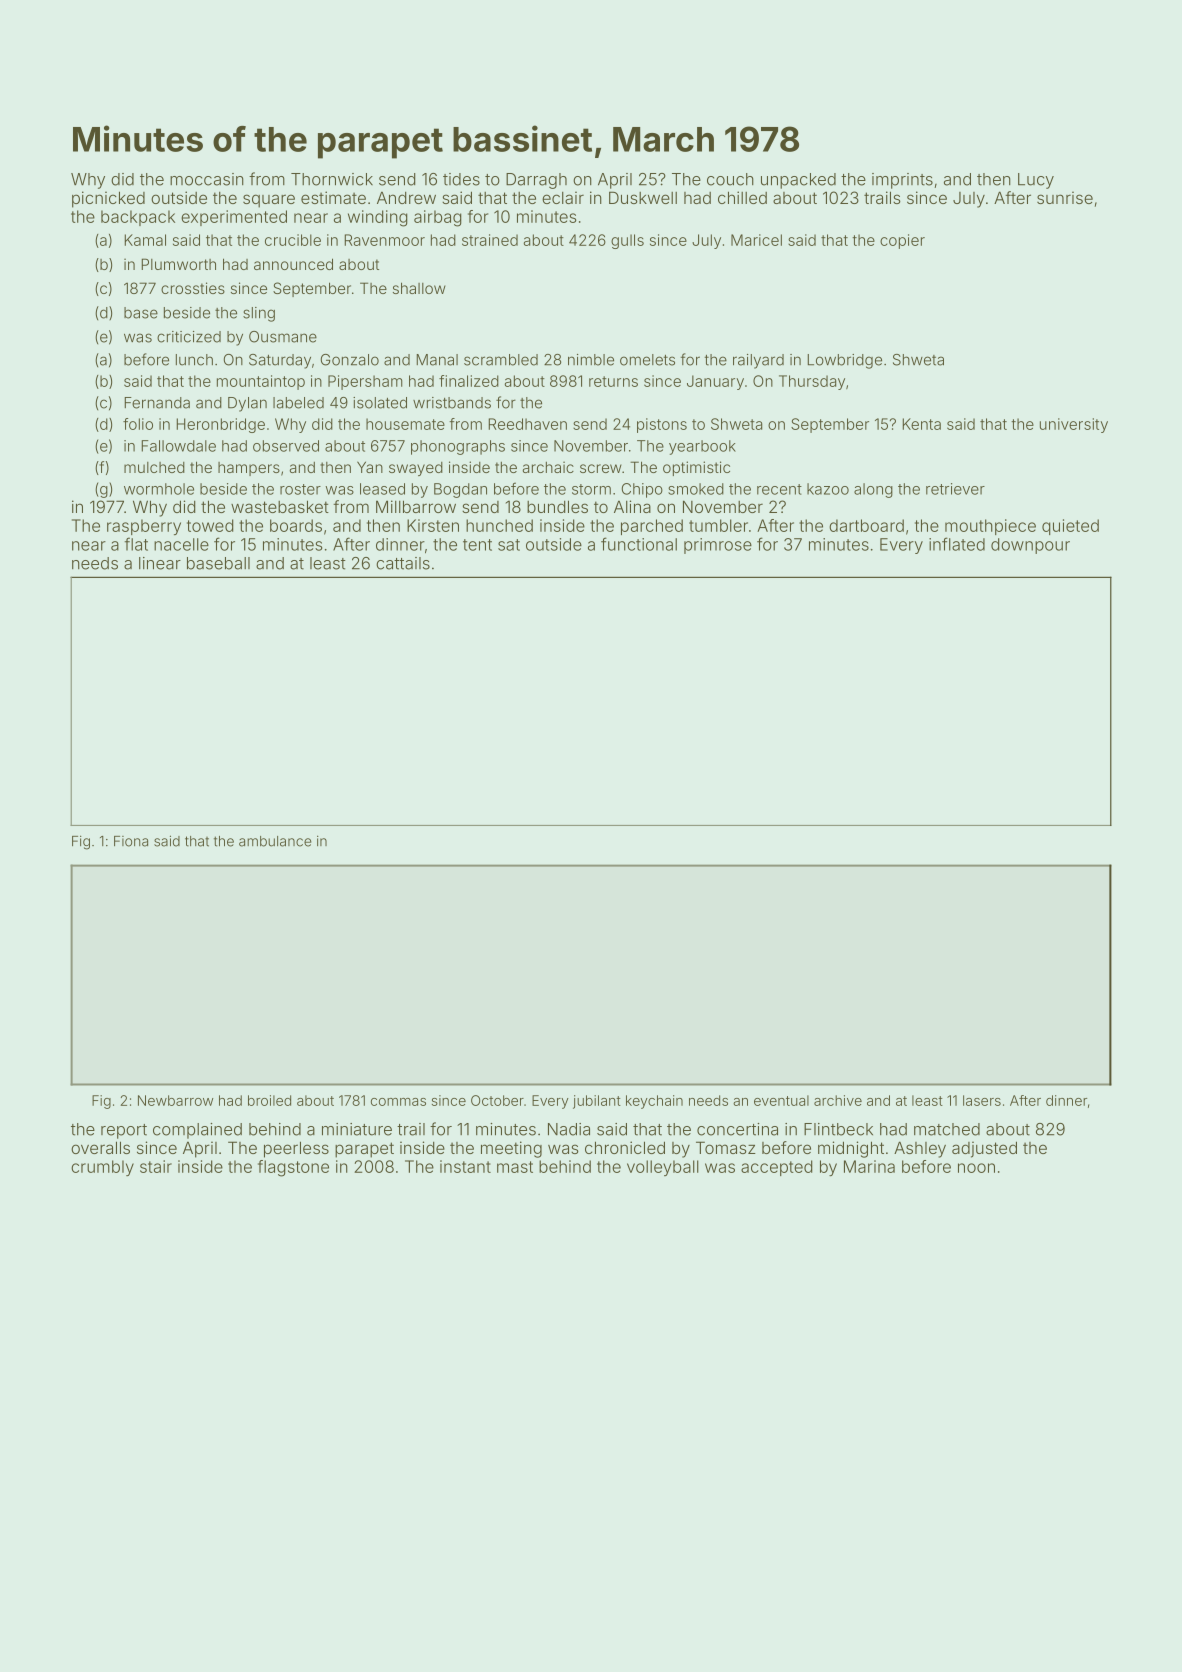  I want to click on flagstone, so click(293, 1168).
